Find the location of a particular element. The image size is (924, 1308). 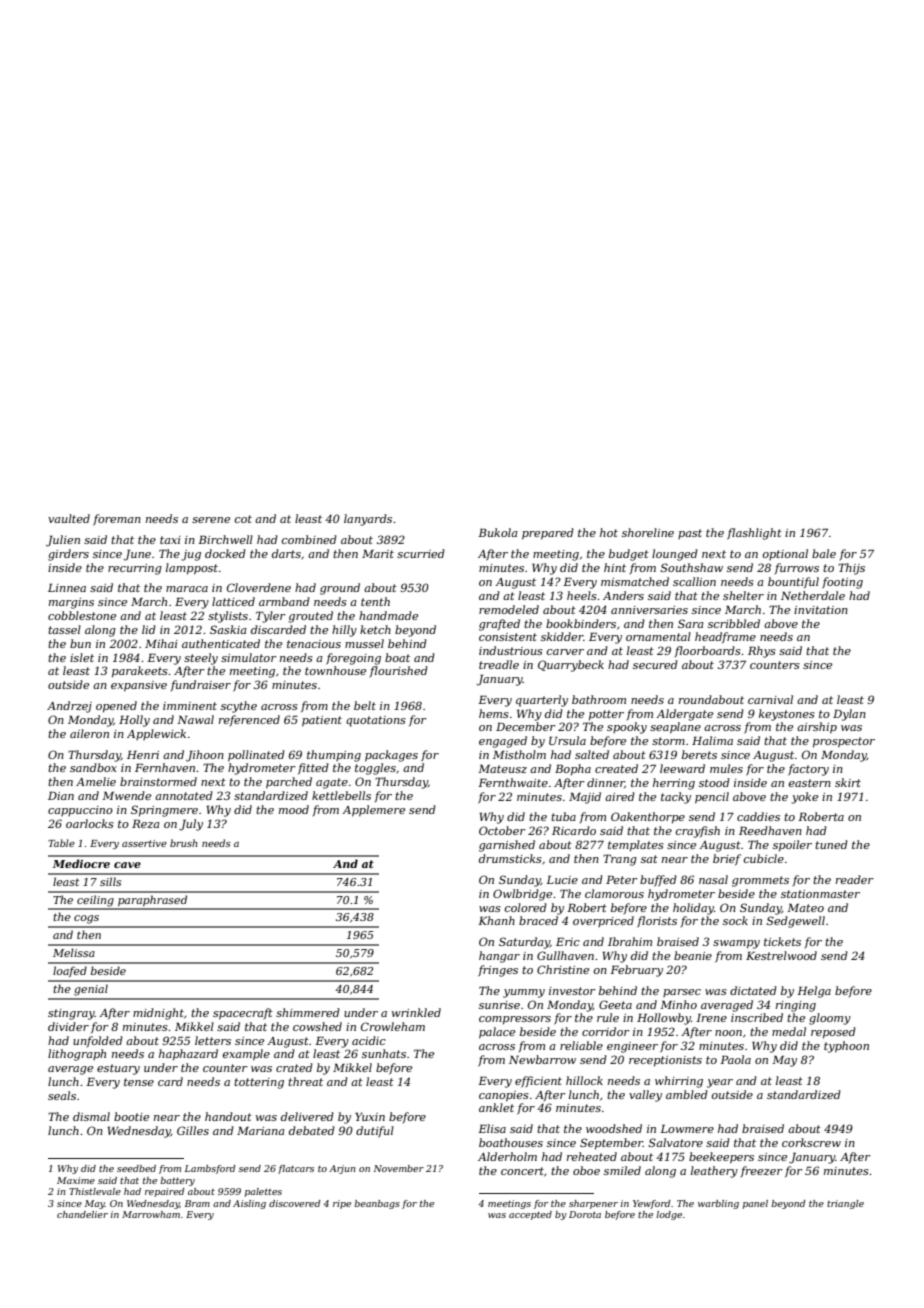

leathery is located at coordinates (714, 1172).
